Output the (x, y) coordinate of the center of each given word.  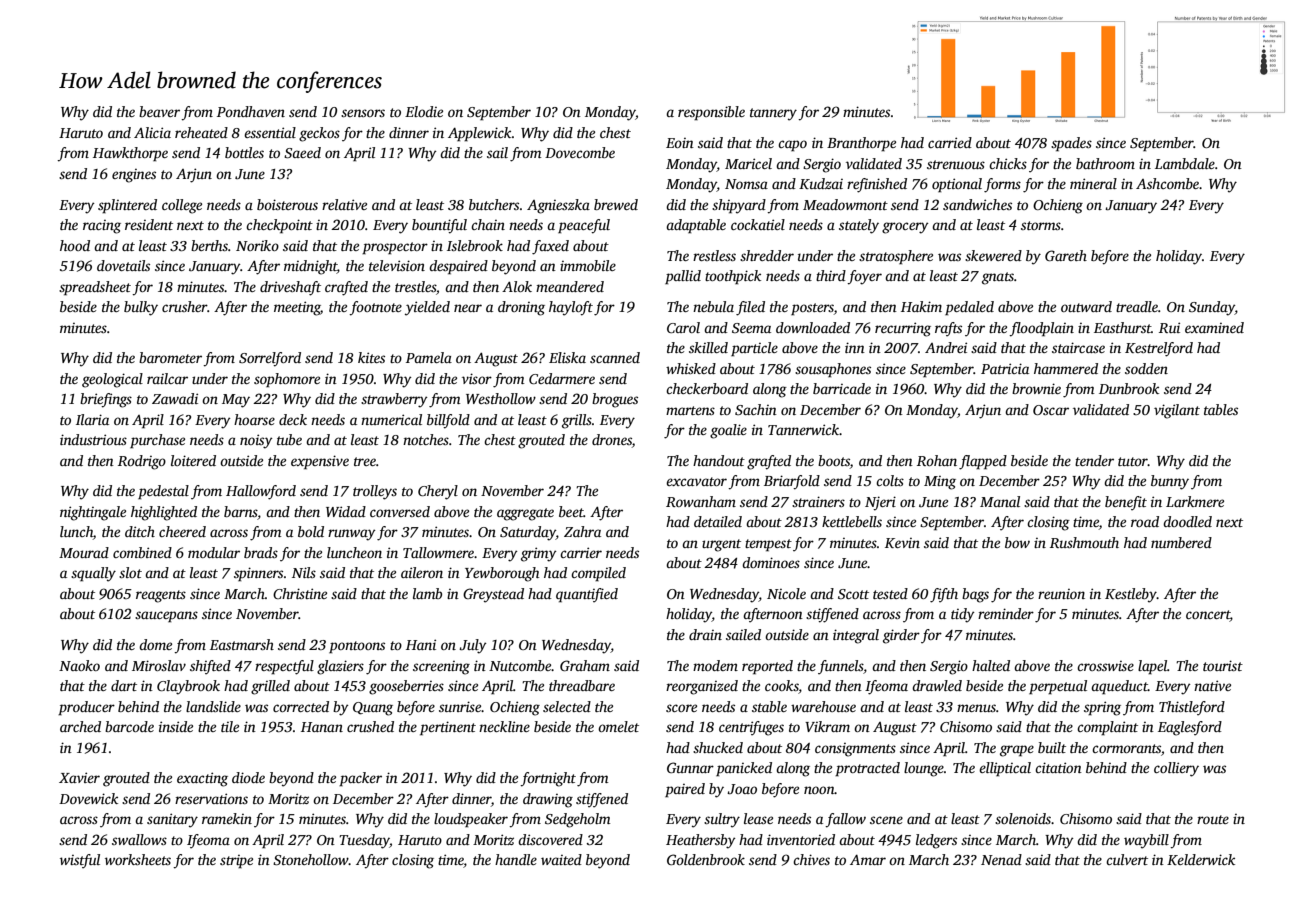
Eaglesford (1190, 728)
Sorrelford (270, 359)
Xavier (79, 777)
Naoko (79, 665)
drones (612, 441)
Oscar (1051, 410)
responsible (711, 113)
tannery (773, 114)
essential (270, 132)
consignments (855, 750)
